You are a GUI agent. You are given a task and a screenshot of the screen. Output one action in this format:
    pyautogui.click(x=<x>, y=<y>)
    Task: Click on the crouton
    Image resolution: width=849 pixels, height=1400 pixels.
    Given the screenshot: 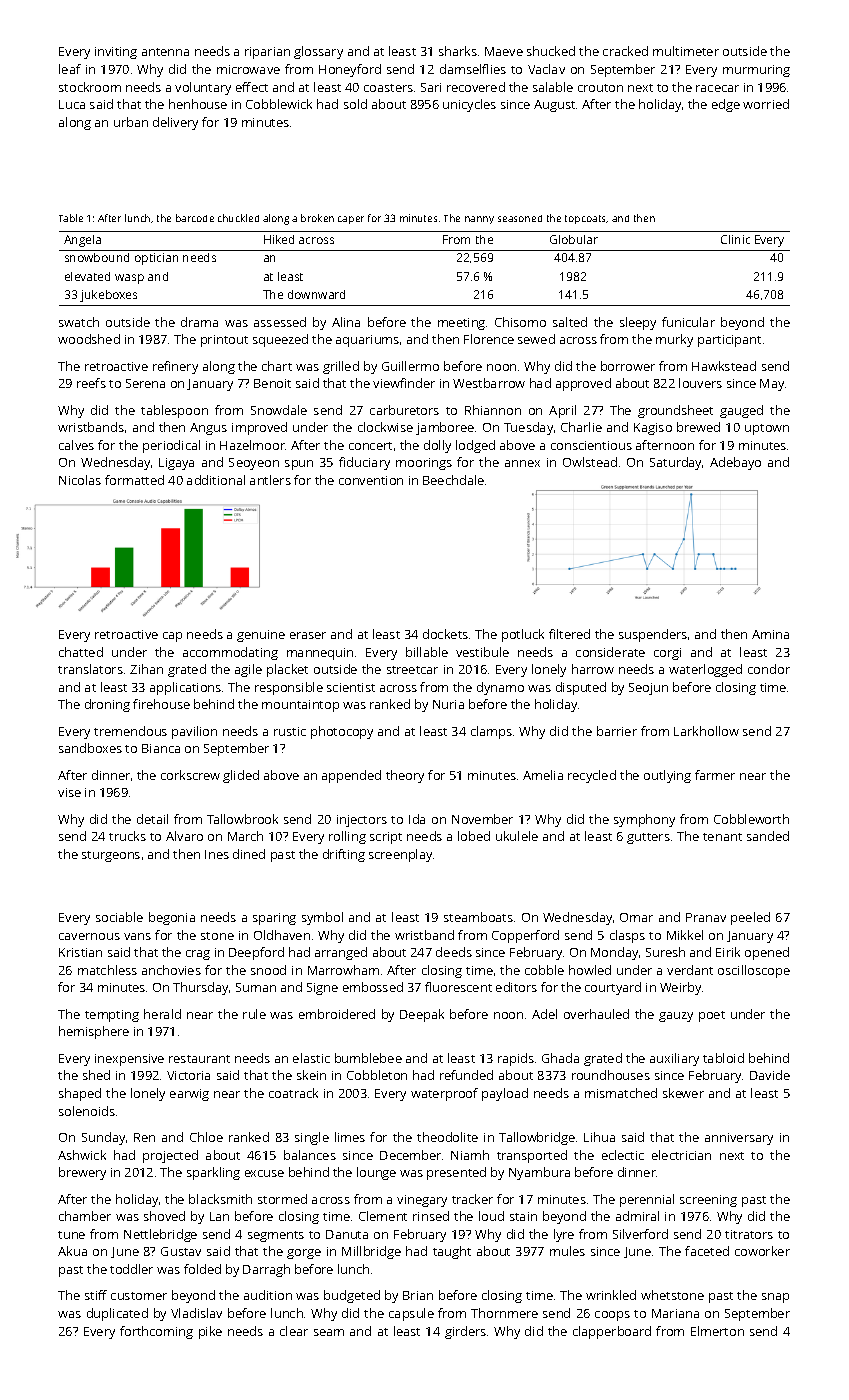 What is the action you would take?
    pyautogui.click(x=600, y=88)
